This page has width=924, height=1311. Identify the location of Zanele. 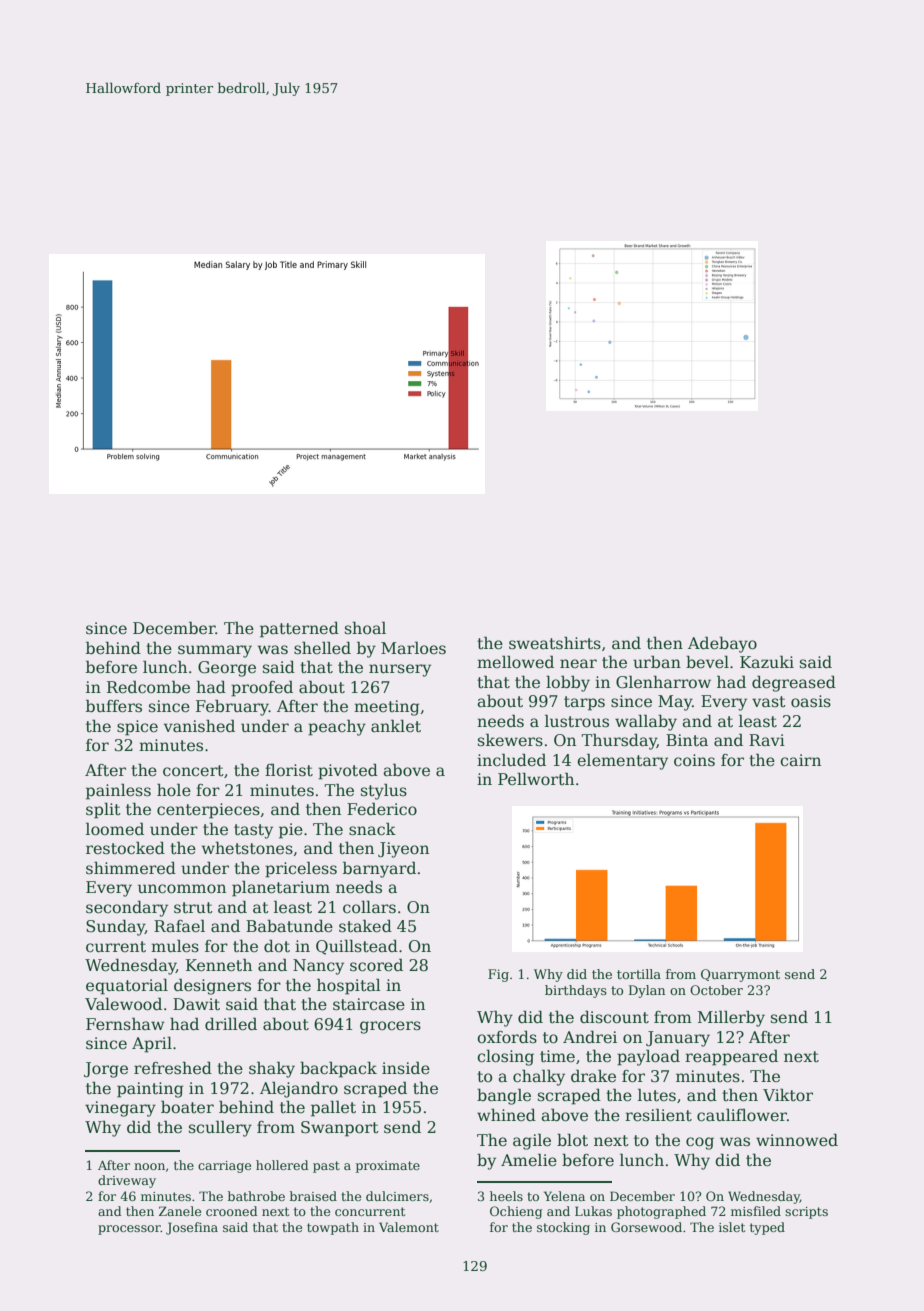
(180, 1211).
